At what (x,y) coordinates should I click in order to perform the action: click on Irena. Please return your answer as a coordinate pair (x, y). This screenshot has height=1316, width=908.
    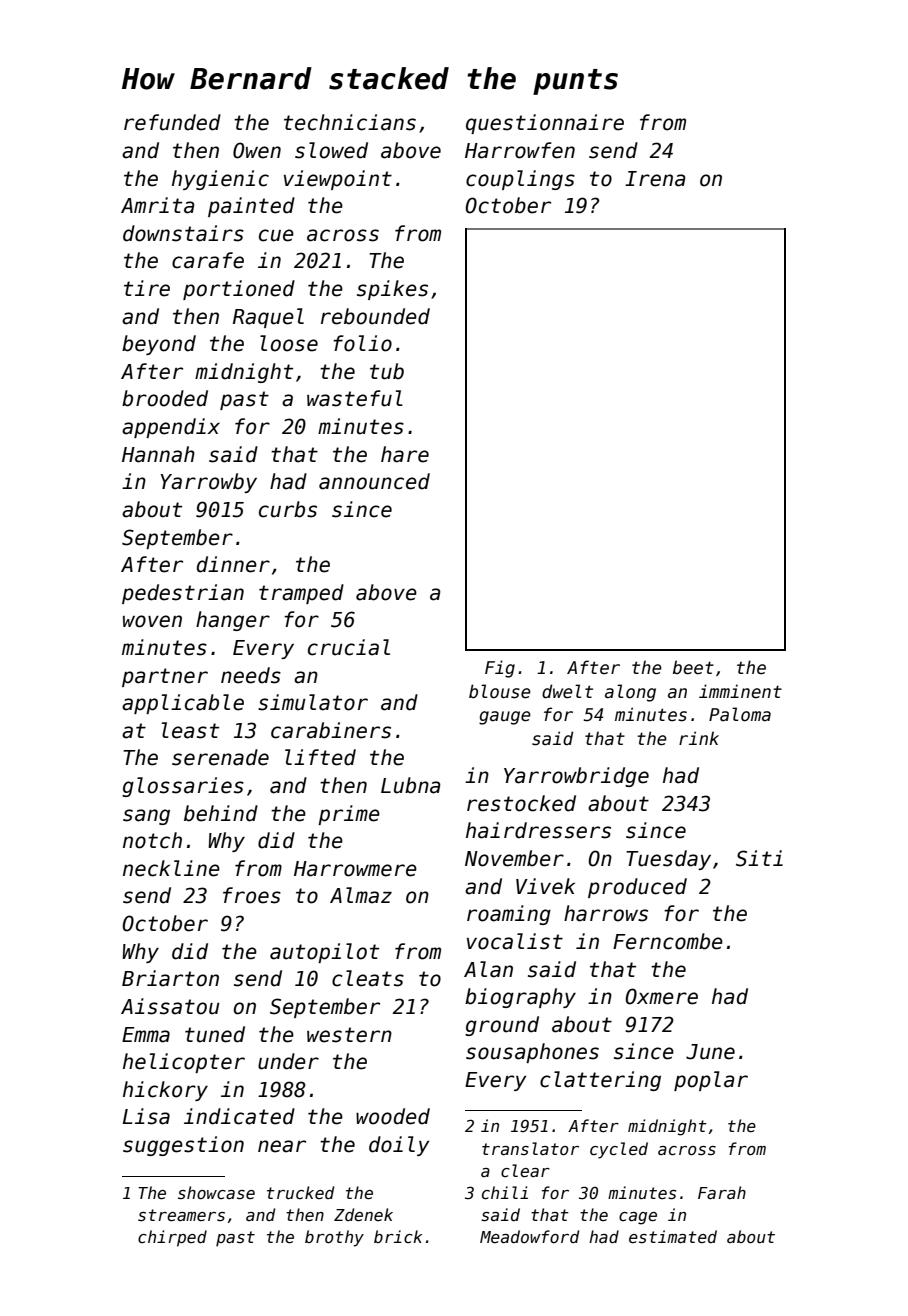
    Looking at the image, I should click on (655, 179).
